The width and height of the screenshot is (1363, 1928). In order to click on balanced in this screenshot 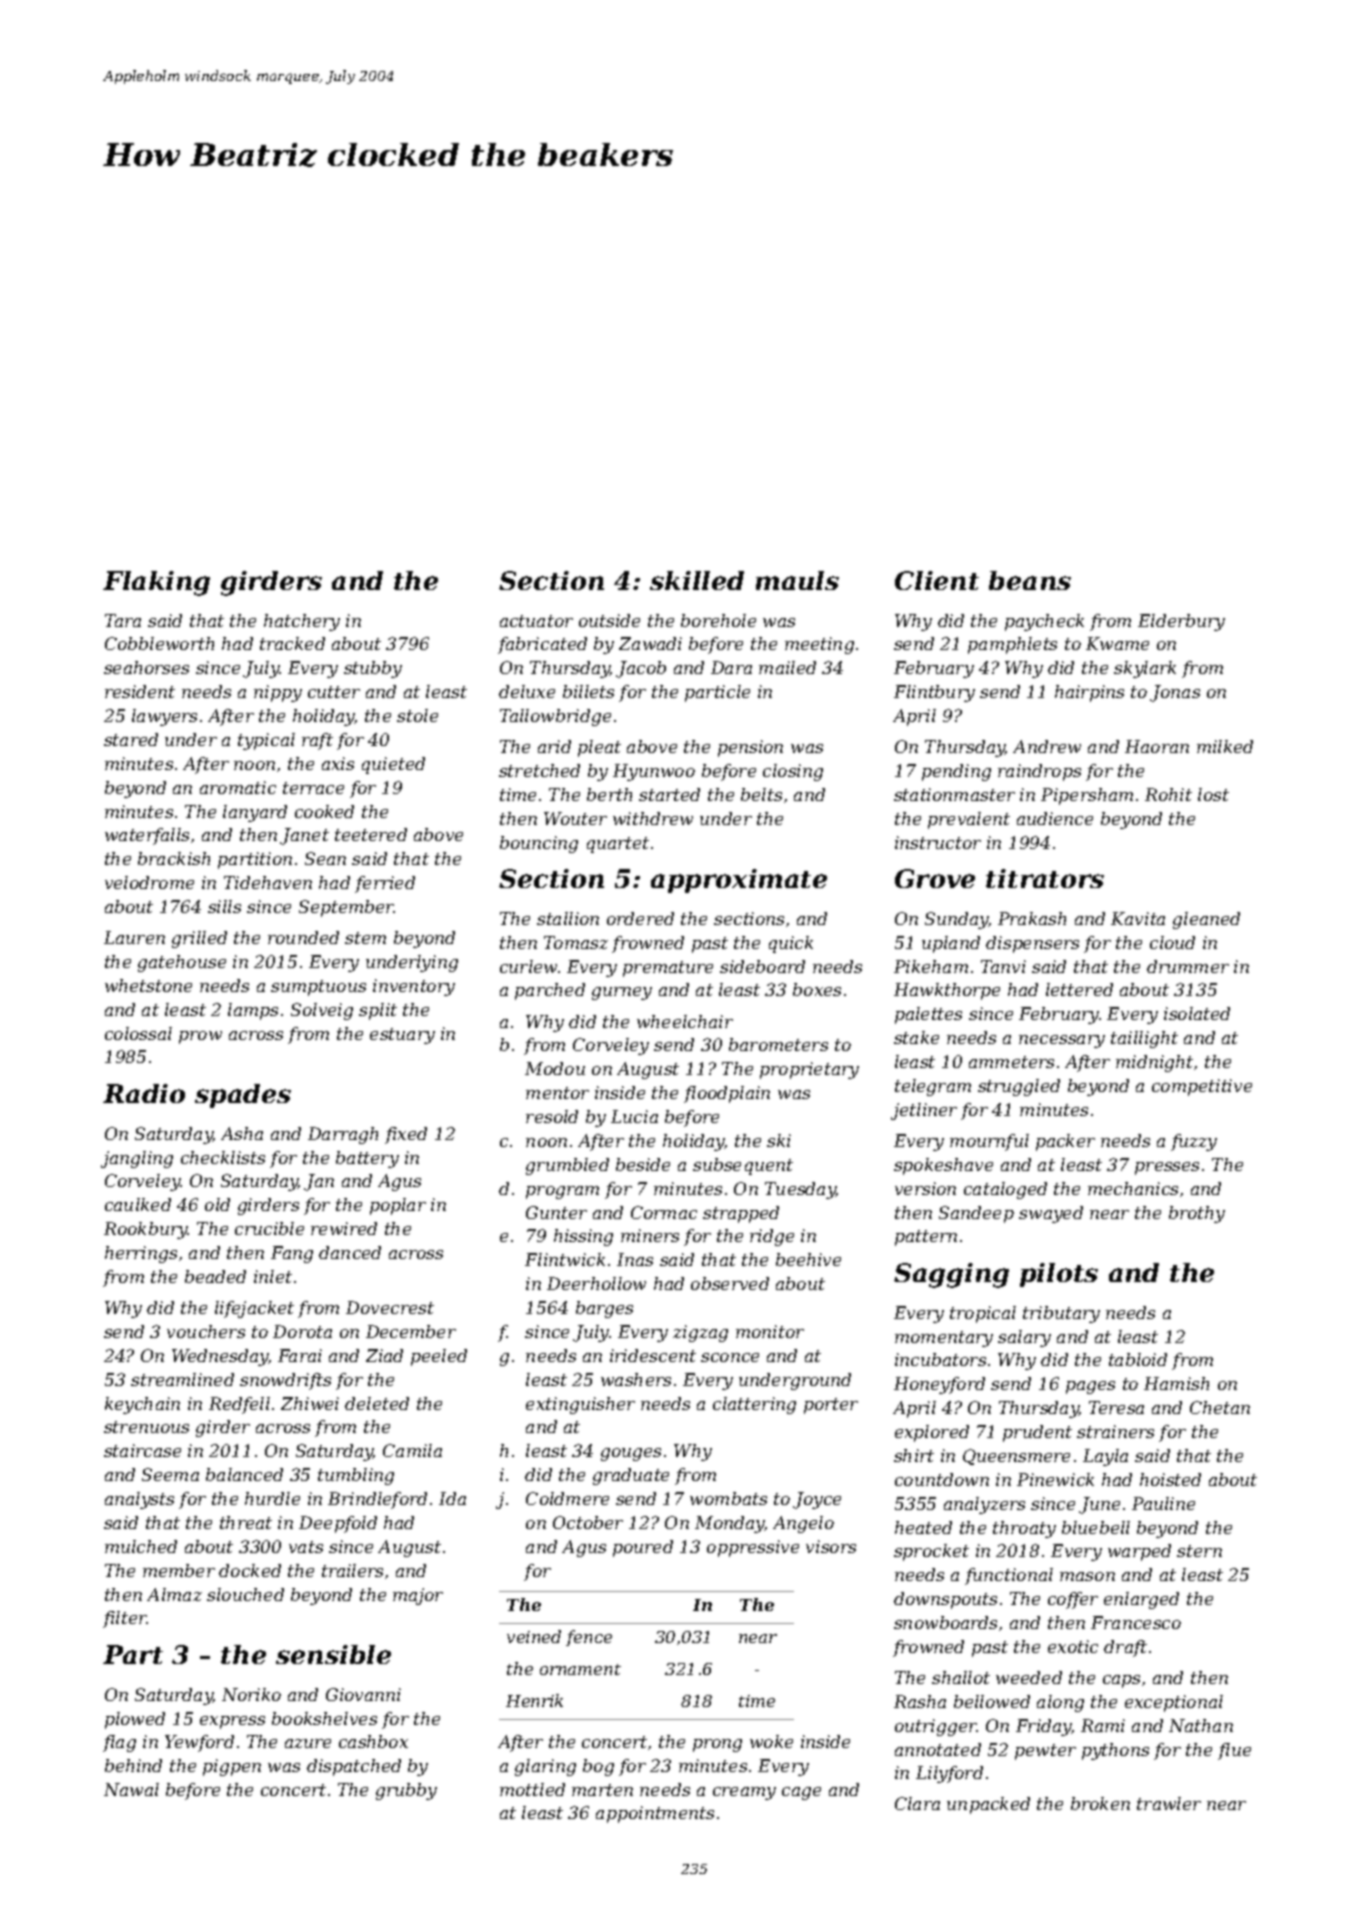, I will do `click(244, 1474)`.
